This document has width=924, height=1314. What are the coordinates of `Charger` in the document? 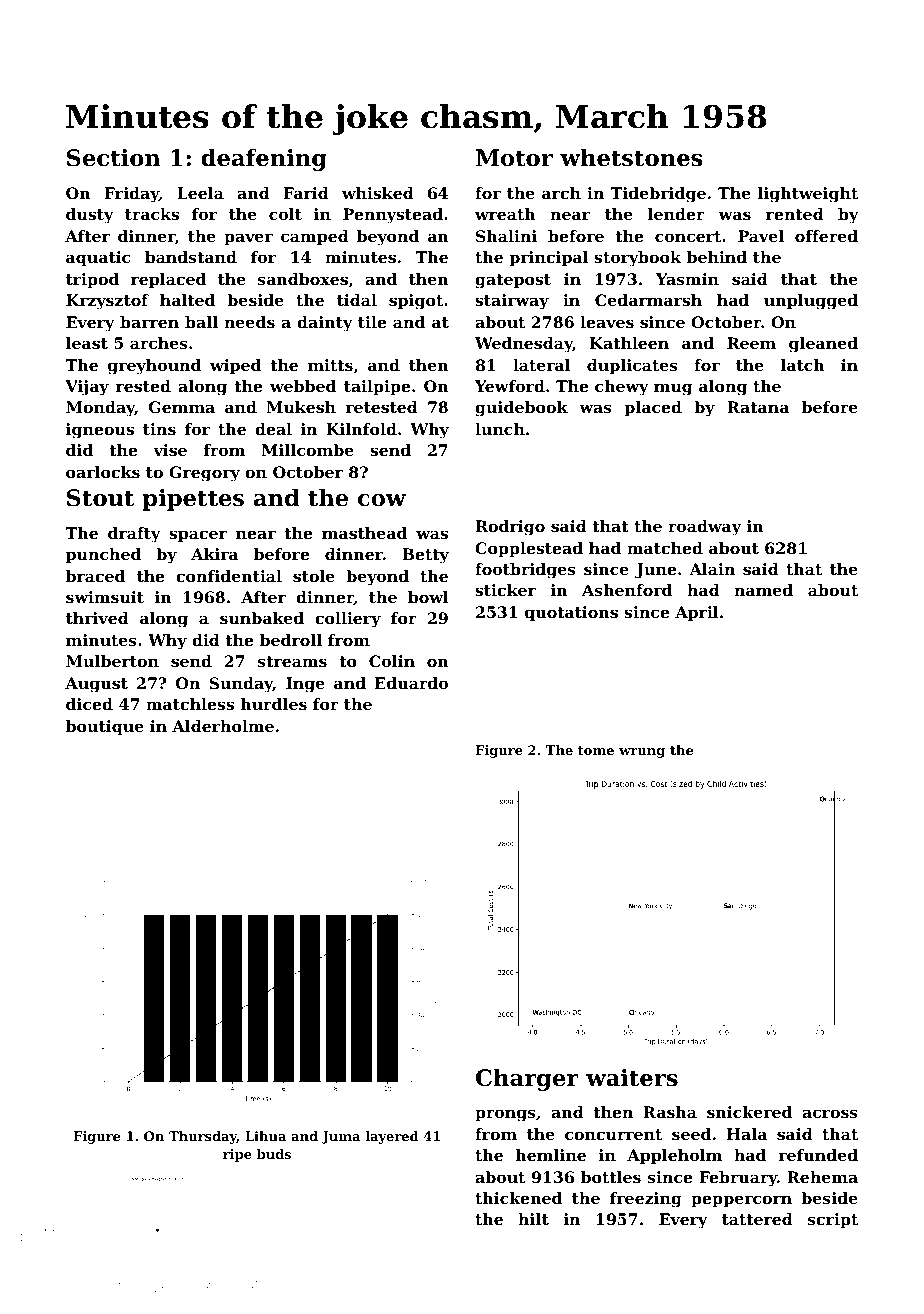 It's located at (527, 1080).
